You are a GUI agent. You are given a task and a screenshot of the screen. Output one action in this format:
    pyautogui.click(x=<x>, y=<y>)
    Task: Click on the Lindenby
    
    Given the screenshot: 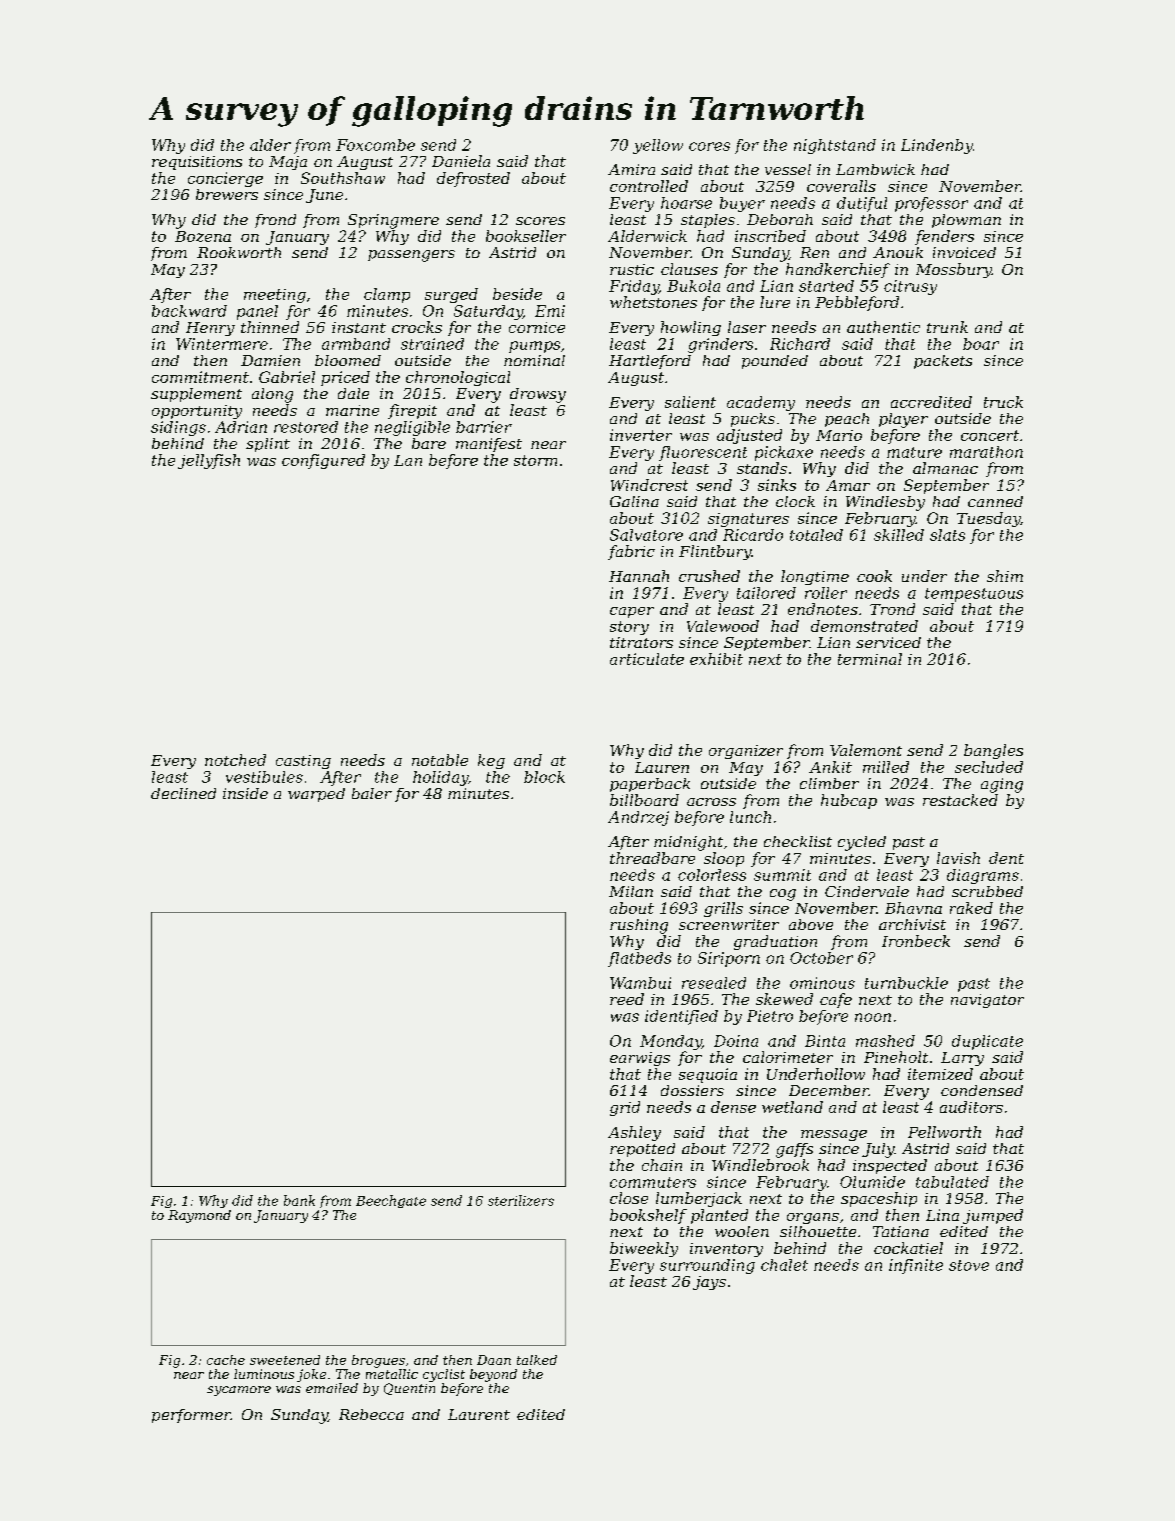 What is the action you would take?
    pyautogui.click(x=937, y=146)
